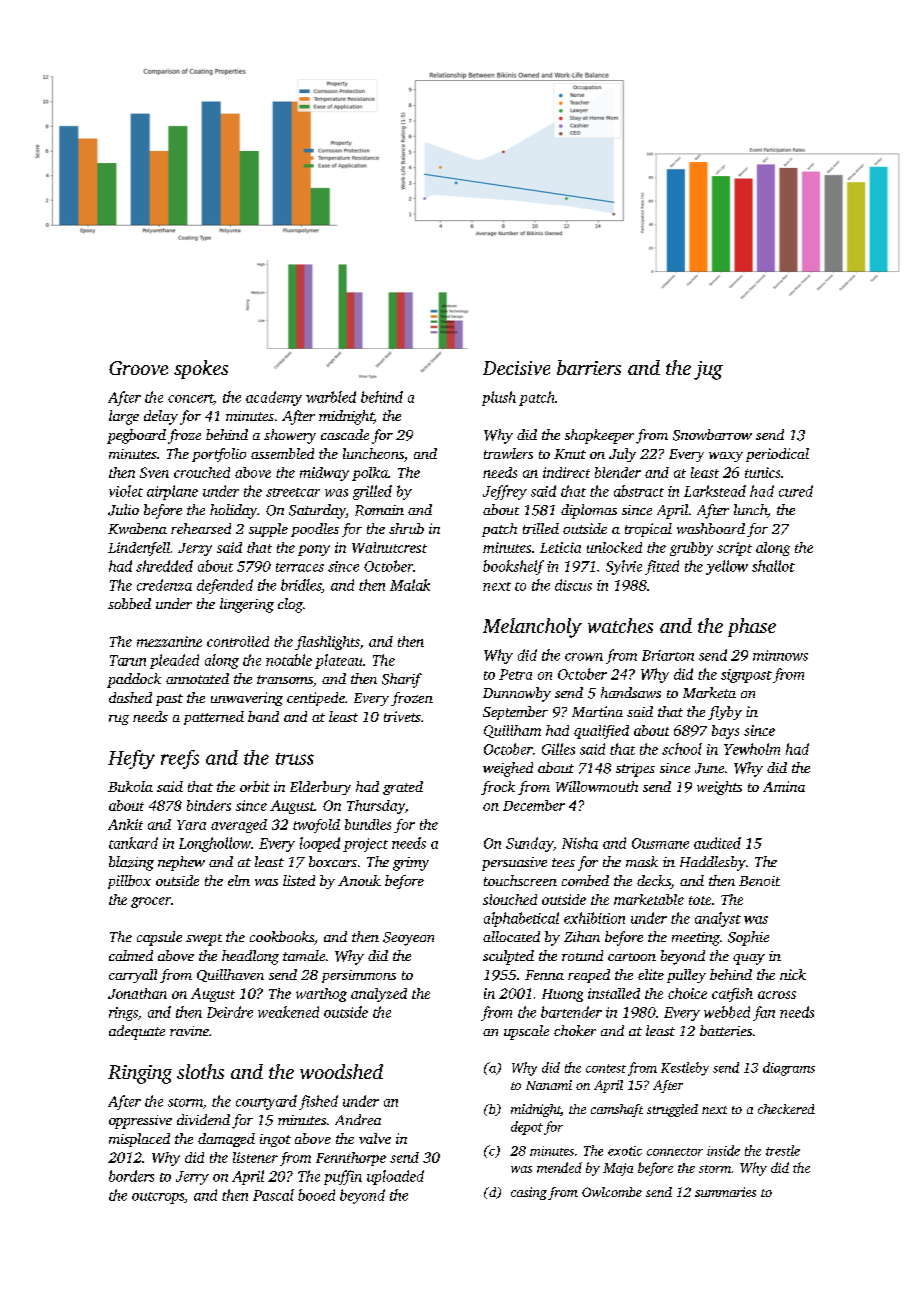  What do you see at coordinates (512, 731) in the page?
I see `Quillham` at bounding box center [512, 731].
